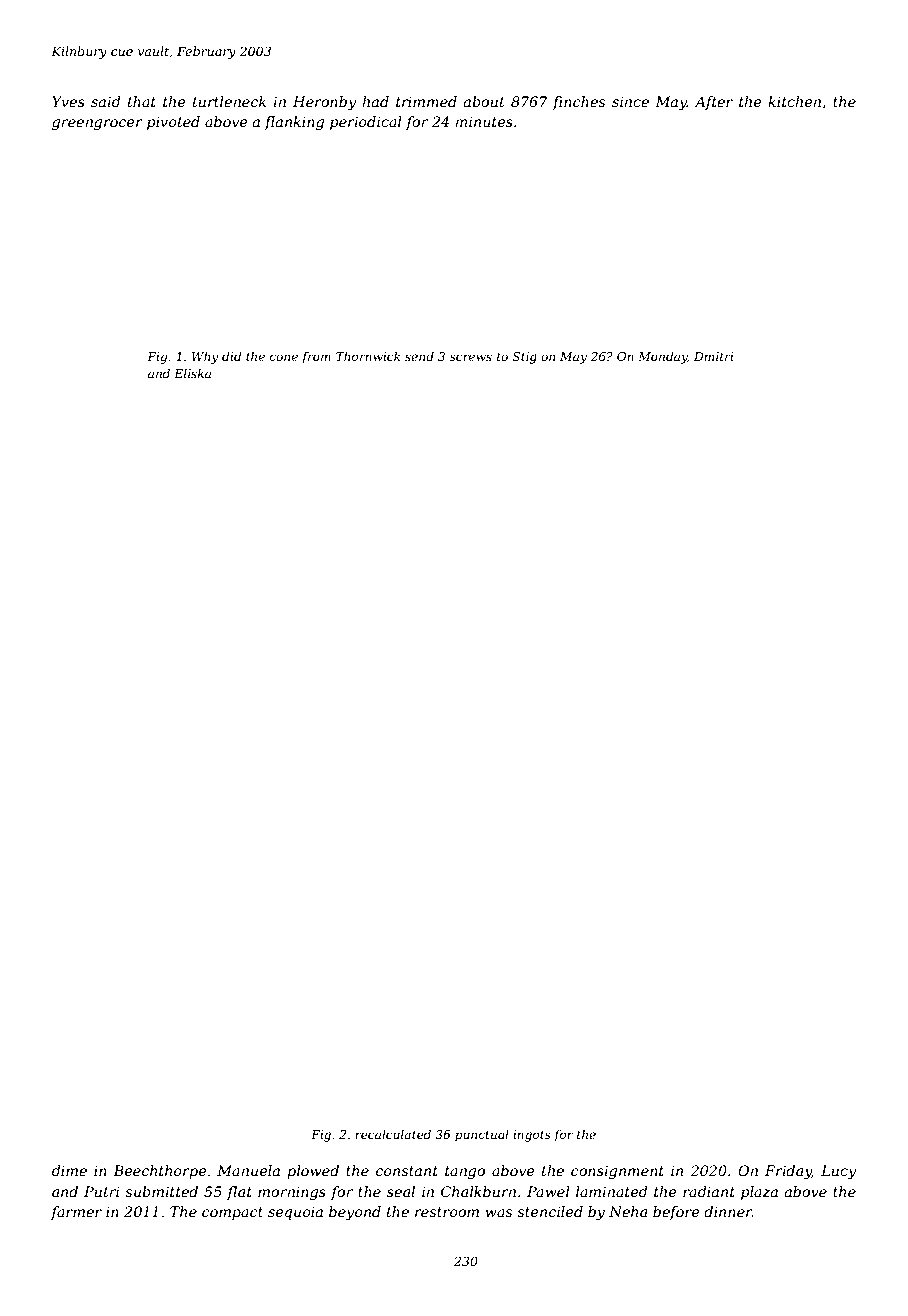 This screenshot has width=908, height=1316. Describe the element at coordinates (788, 1172) in the screenshot. I see `Friday` at that location.
